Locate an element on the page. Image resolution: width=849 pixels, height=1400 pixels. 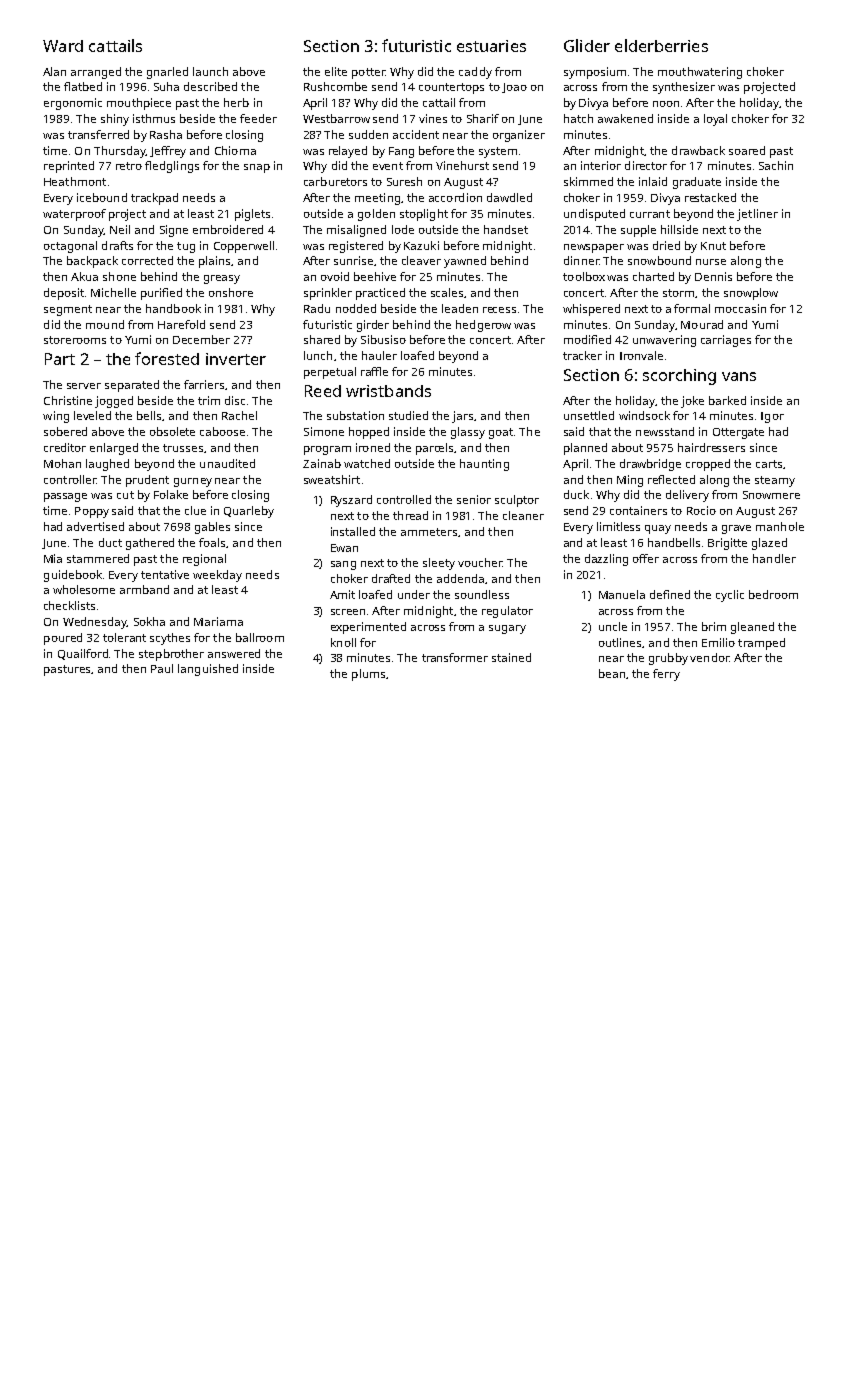
Kazuki is located at coordinates (421, 245).
